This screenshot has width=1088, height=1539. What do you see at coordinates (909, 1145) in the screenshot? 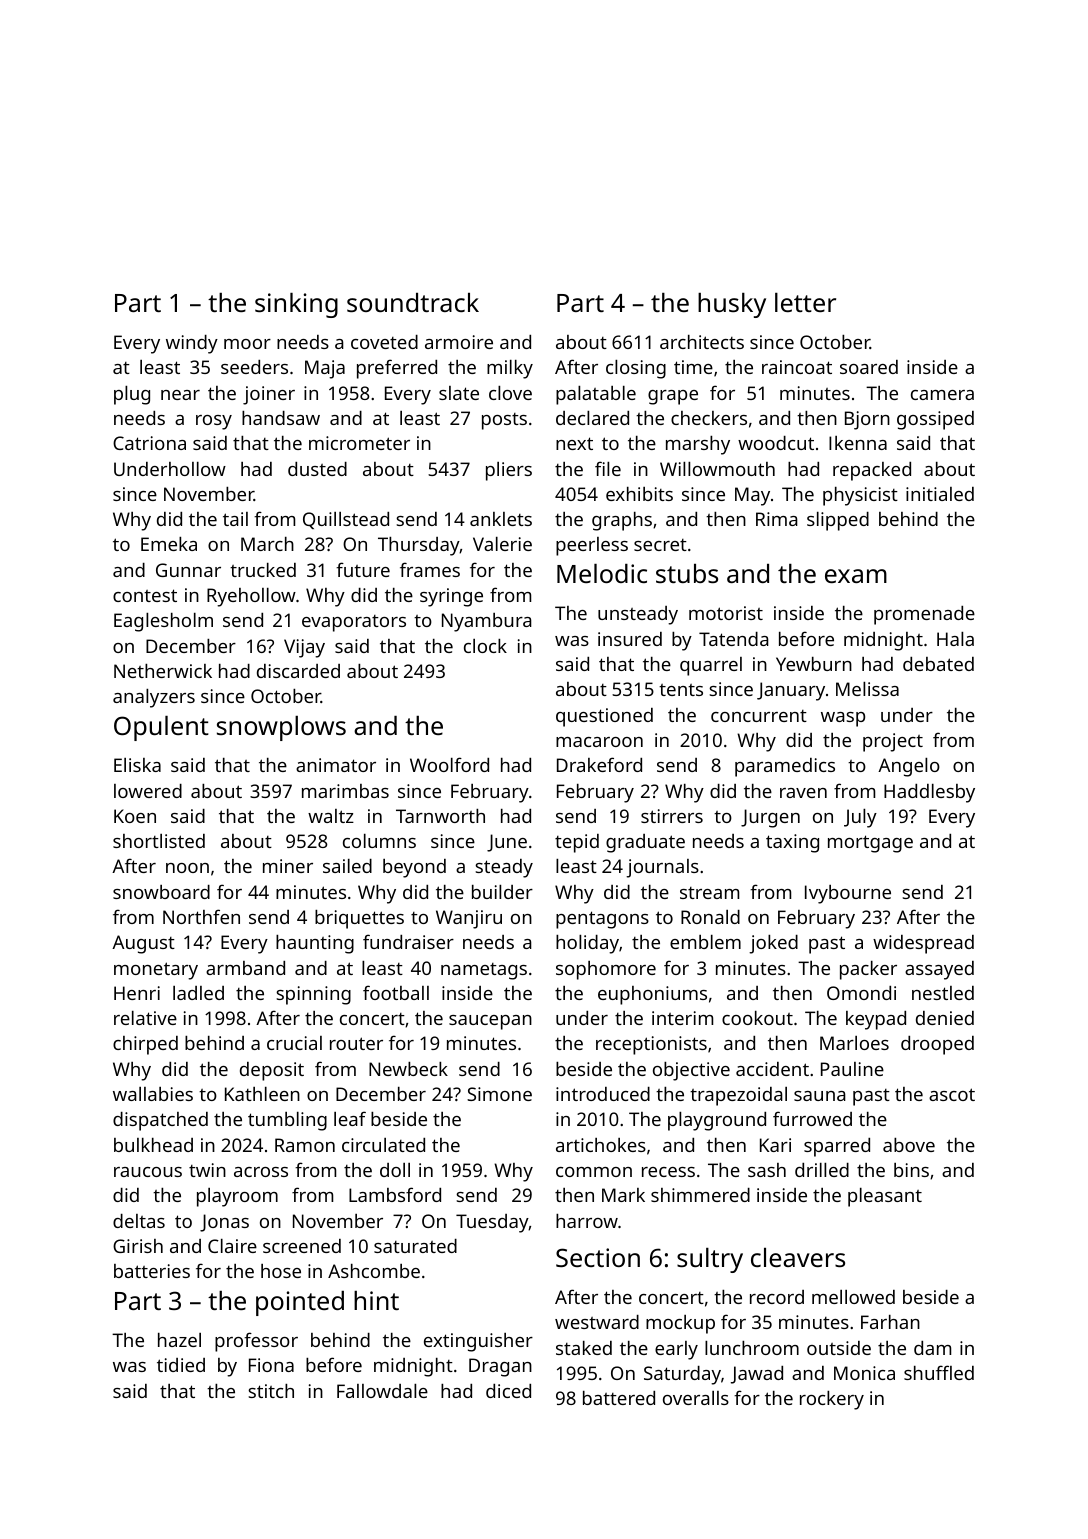
I see `above` at bounding box center [909, 1145].
